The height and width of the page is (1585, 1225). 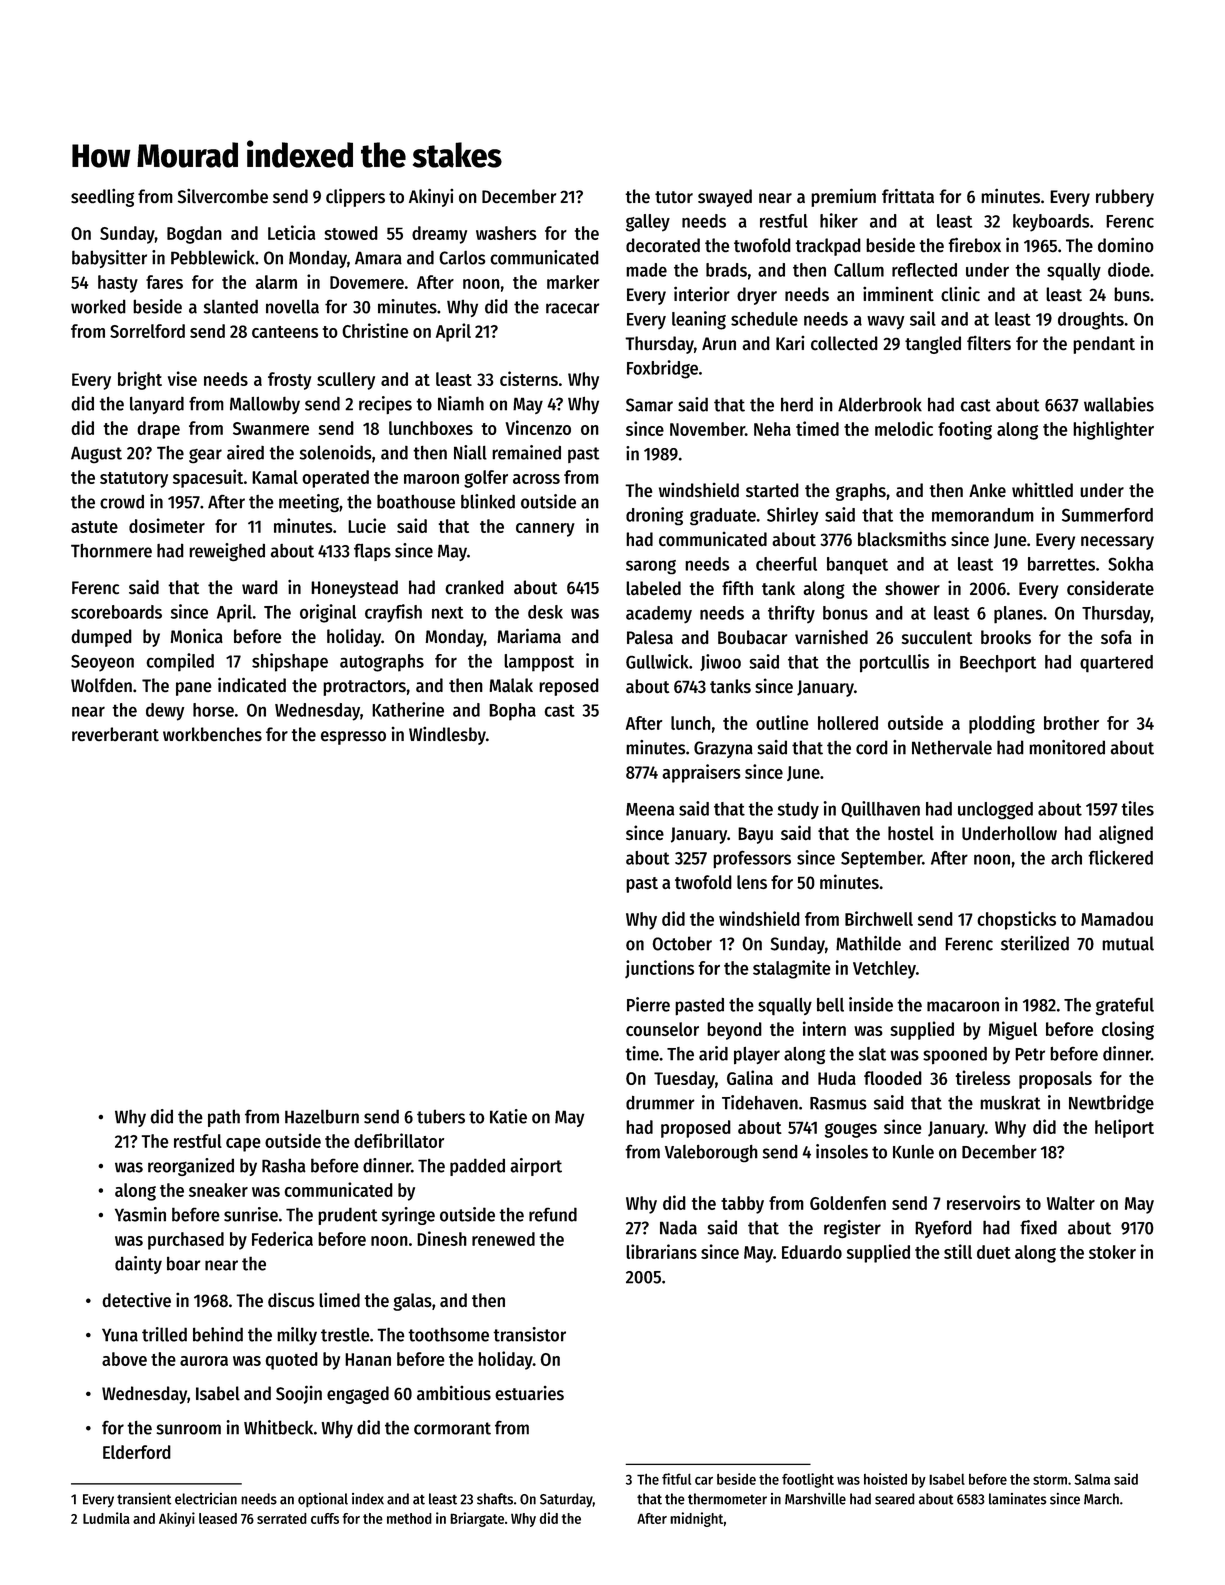 I want to click on Bayu, so click(x=755, y=835).
